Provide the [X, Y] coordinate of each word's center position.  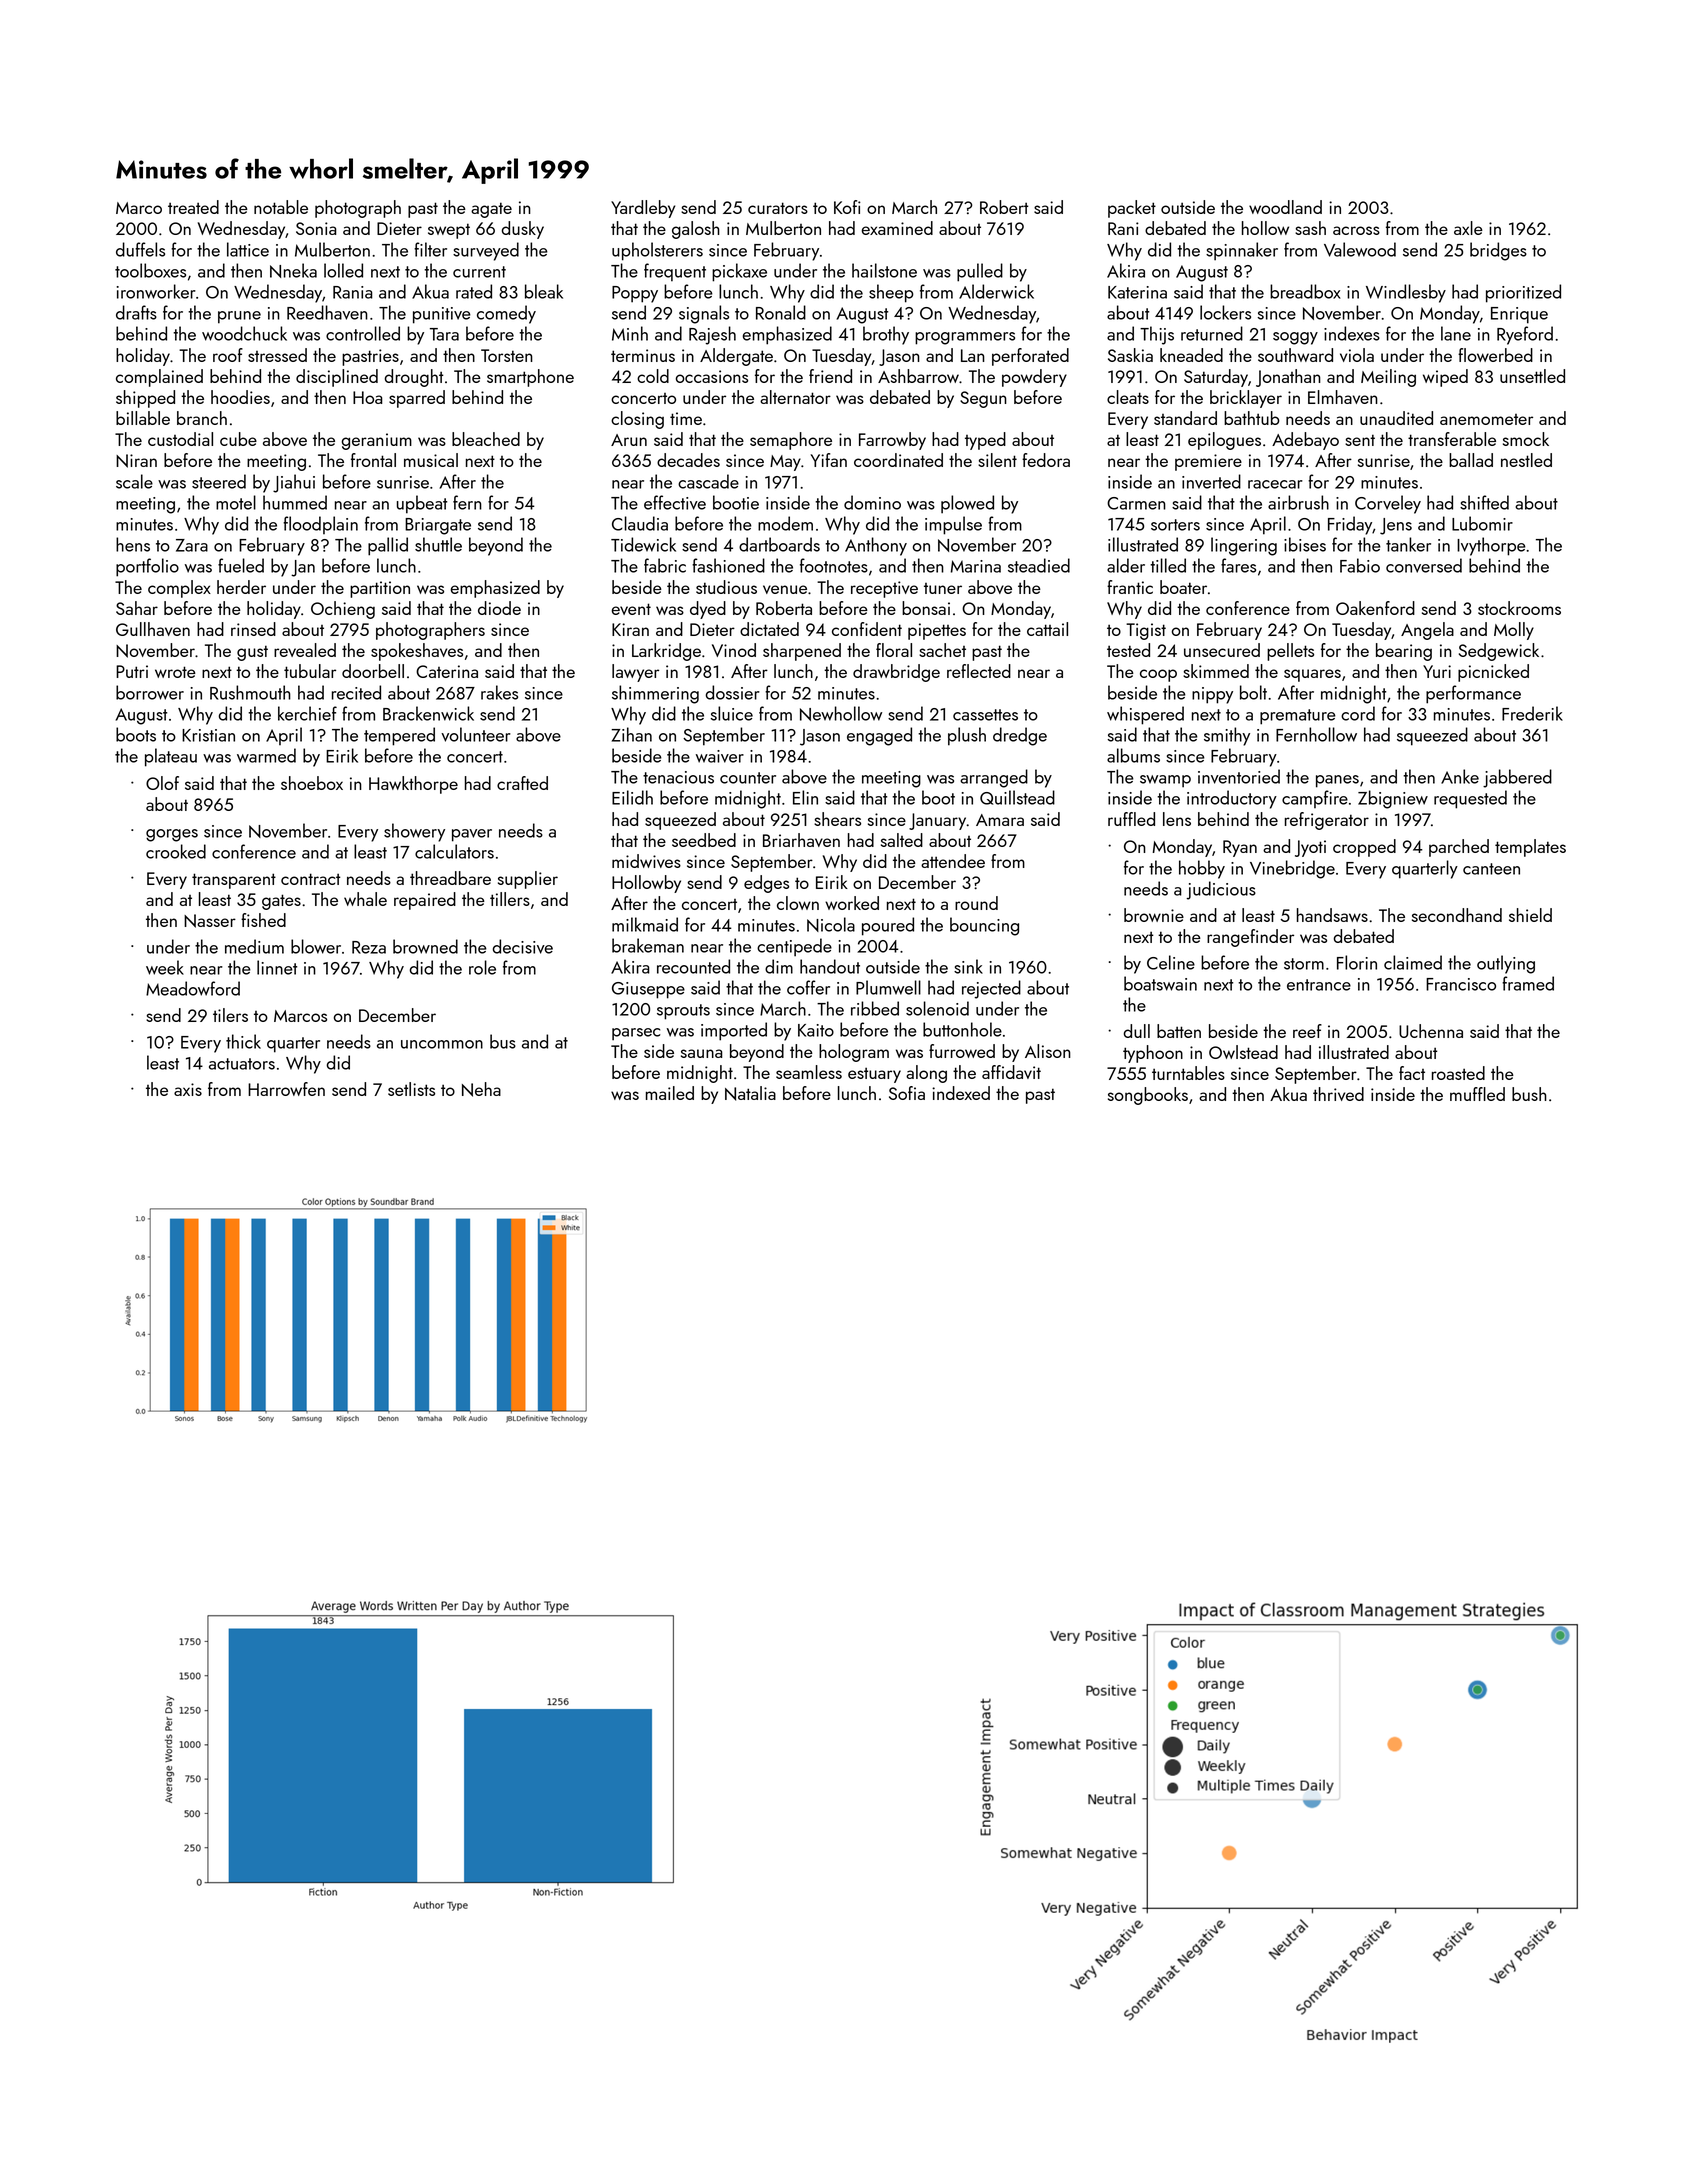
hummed [295, 502]
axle [1468, 228]
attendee [953, 861]
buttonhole [962, 1029]
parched [1459, 848]
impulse [953, 525]
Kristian [208, 735]
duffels [140, 249]
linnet [277, 967]
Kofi [847, 207]
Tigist [1146, 631]
